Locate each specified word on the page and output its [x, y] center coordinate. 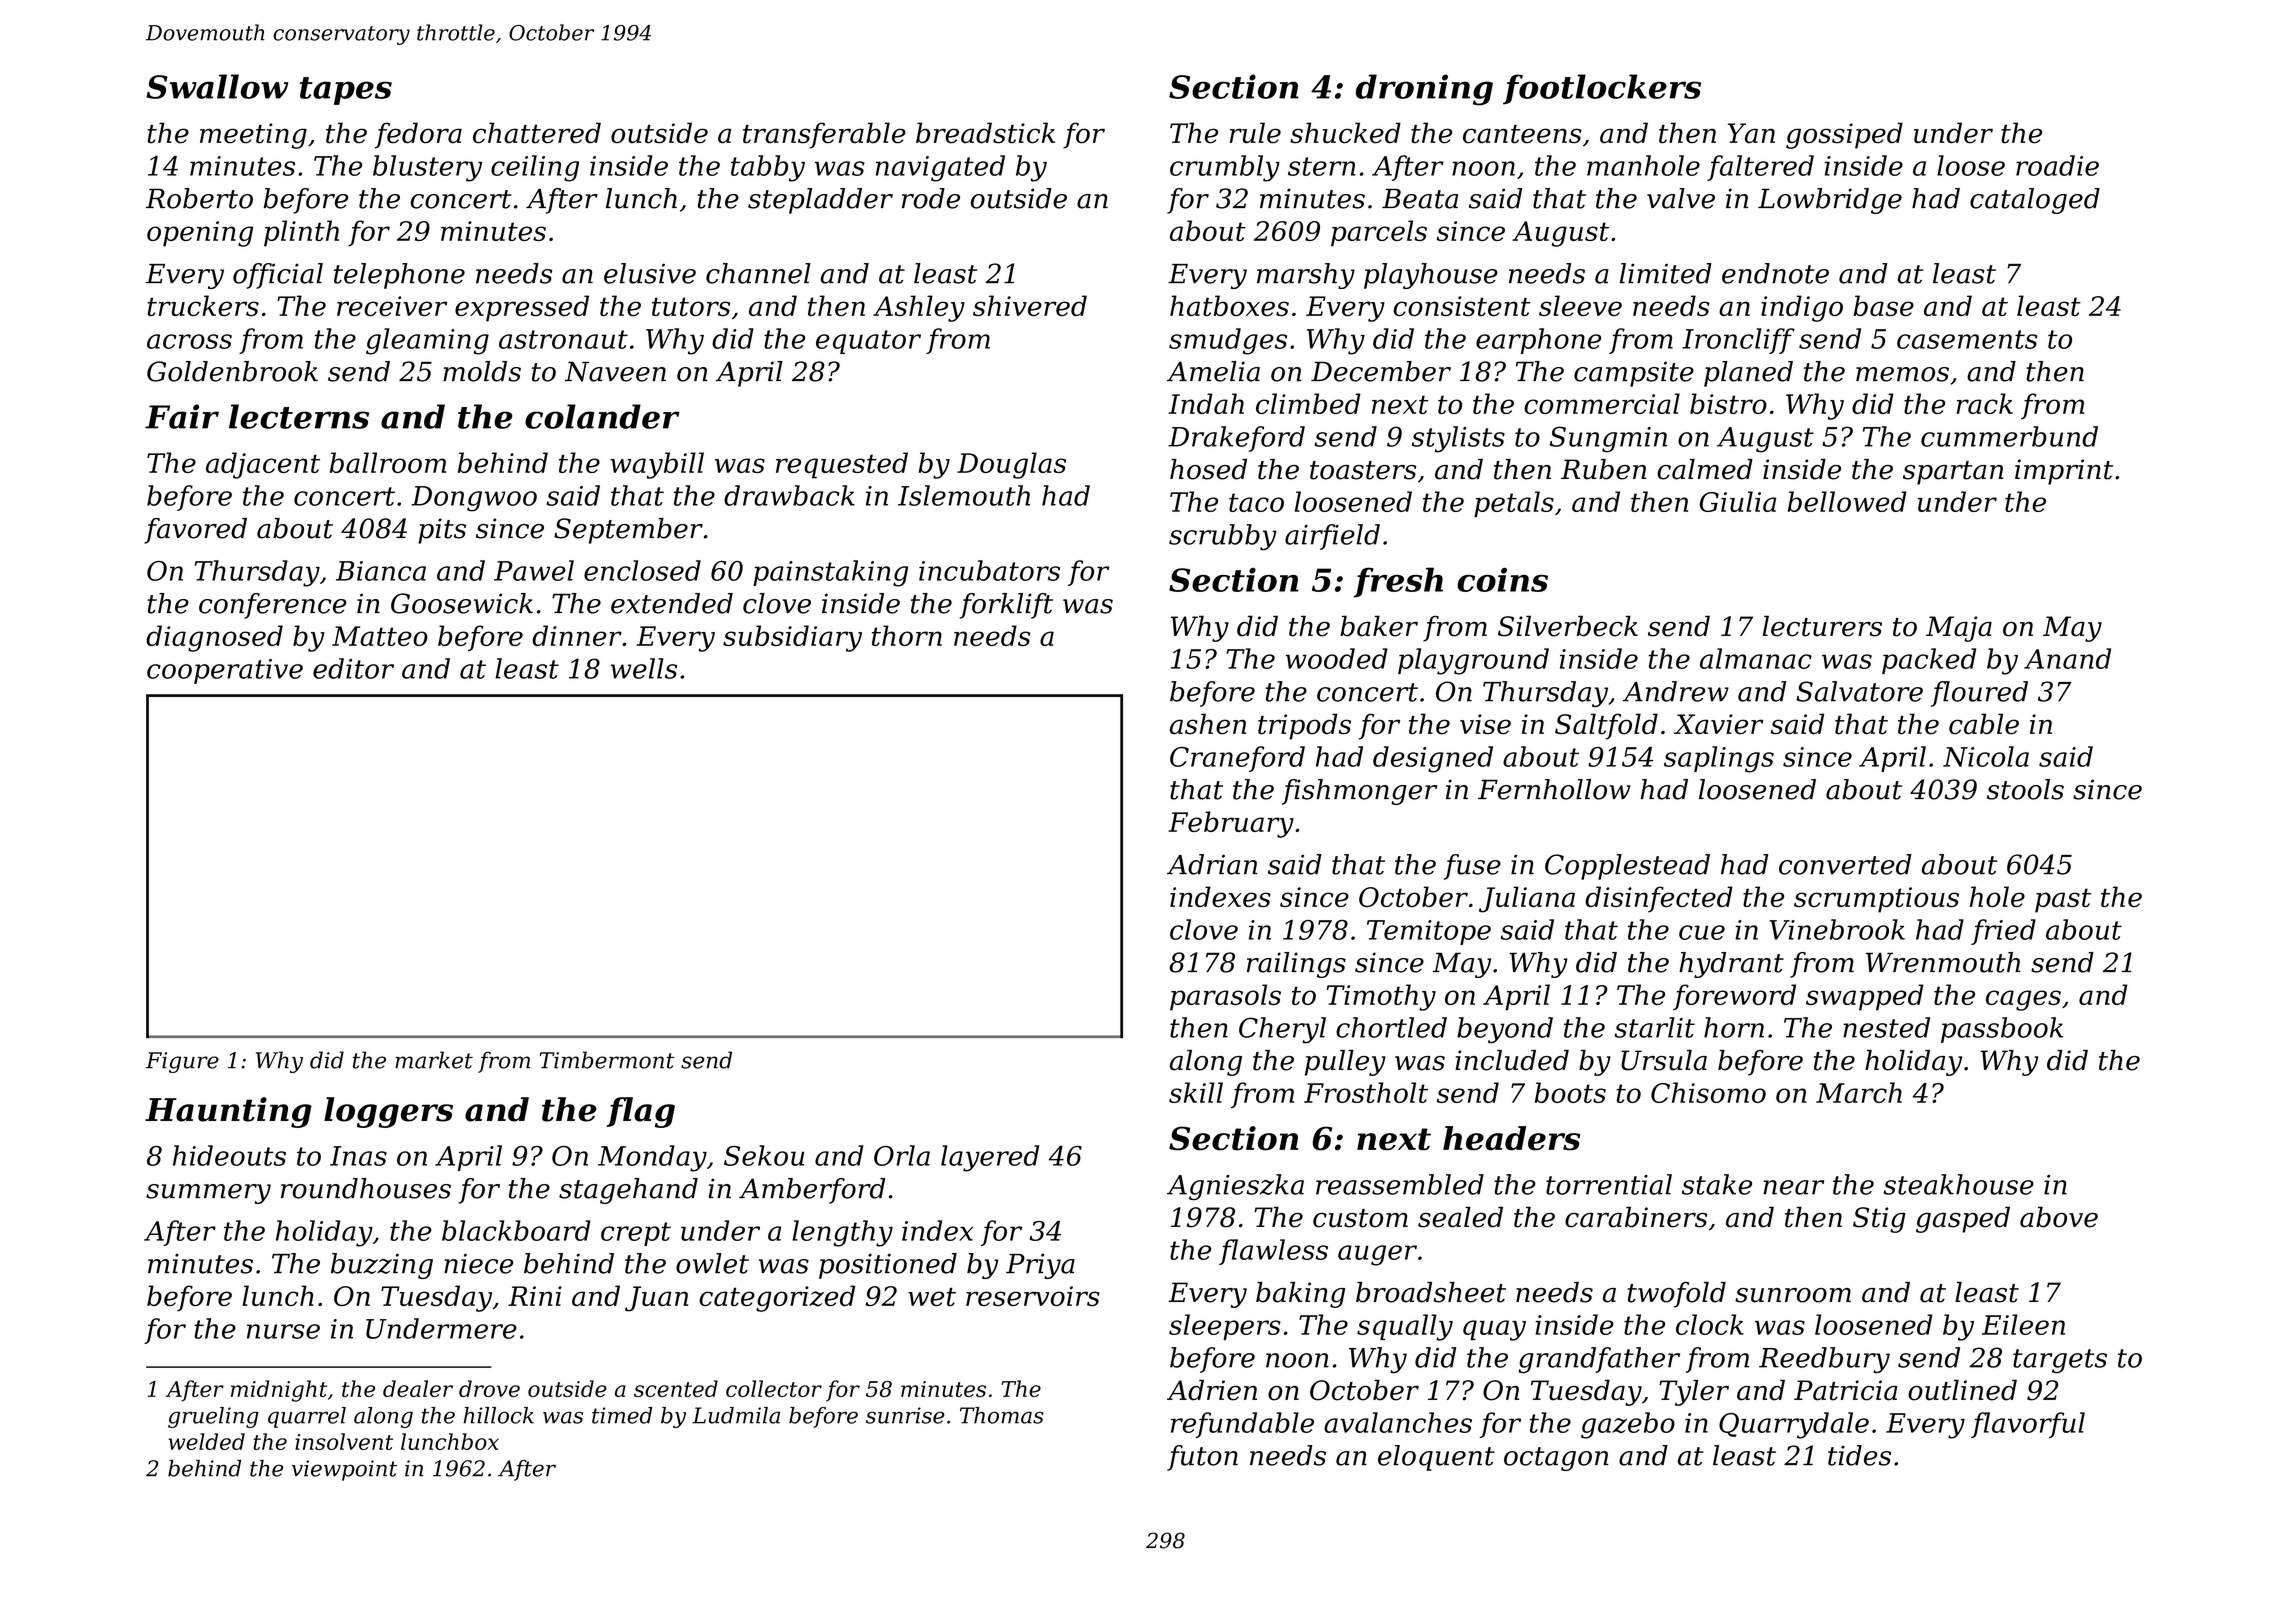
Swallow [217, 86]
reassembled [1400, 1184]
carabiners [1636, 1217]
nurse [283, 1331]
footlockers [1602, 89]
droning [1424, 90]
